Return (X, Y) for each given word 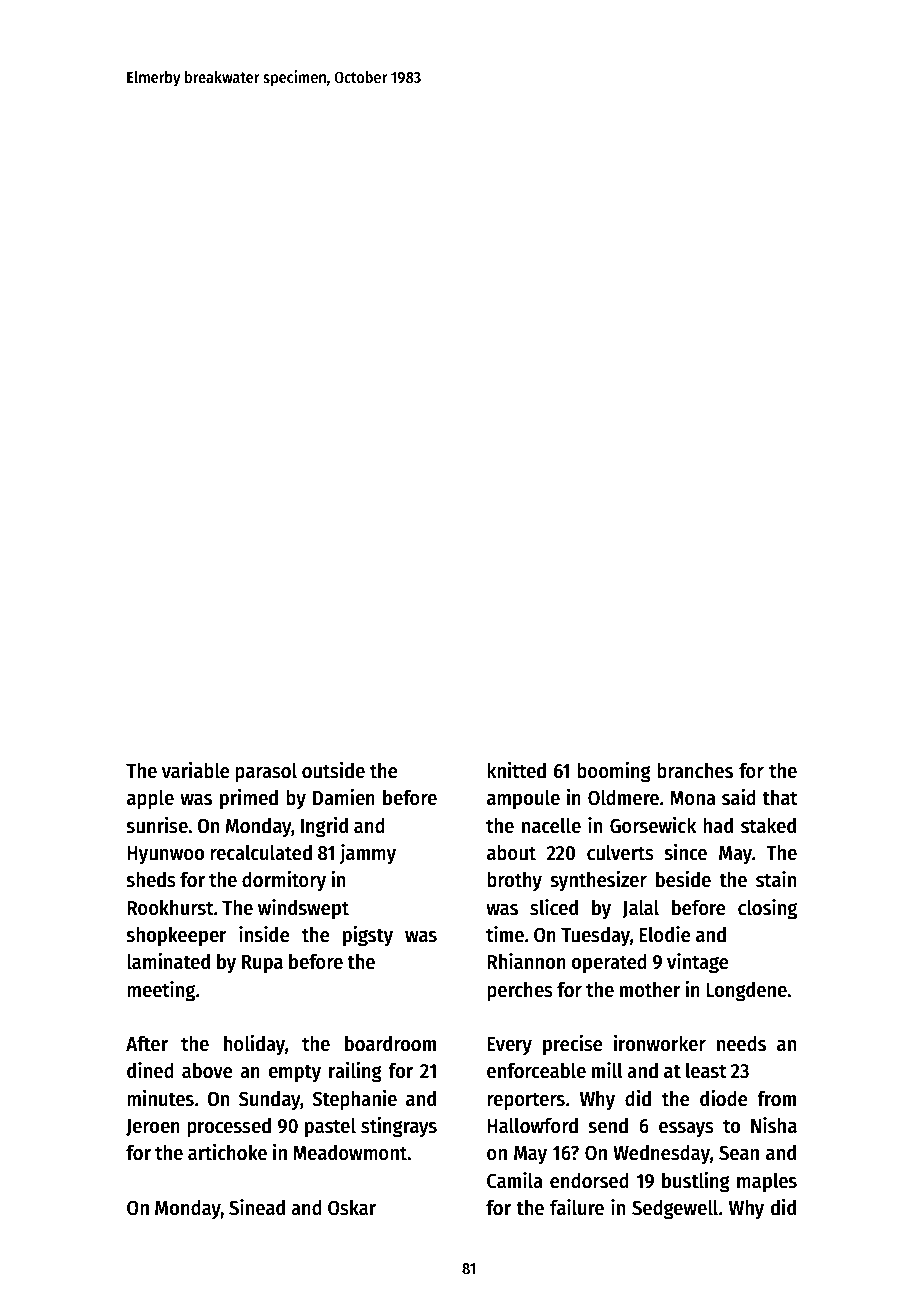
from (776, 1098)
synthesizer (598, 881)
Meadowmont (350, 1152)
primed (249, 799)
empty (294, 1073)
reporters (526, 1101)
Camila (515, 1180)
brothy (514, 881)
